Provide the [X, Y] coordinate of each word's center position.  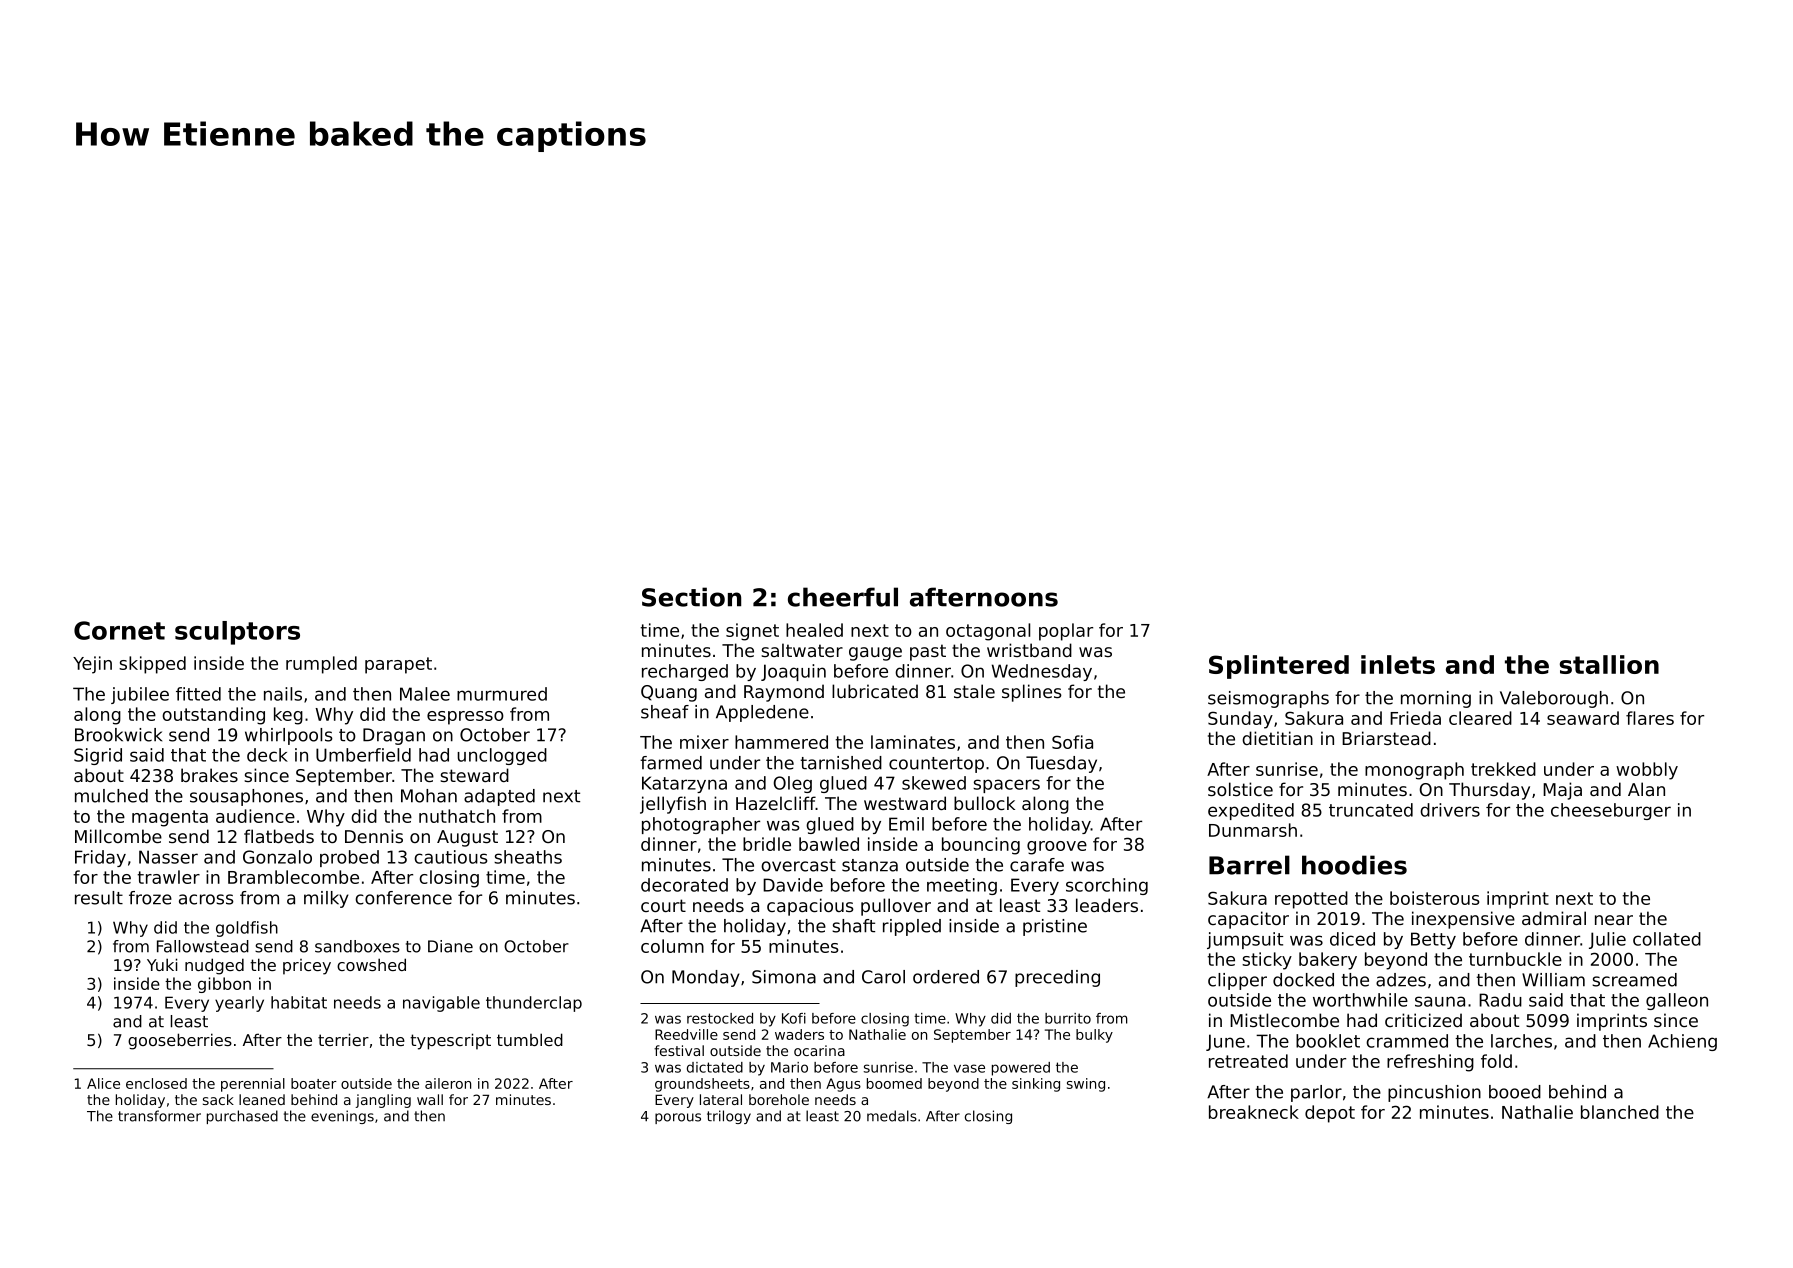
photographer [701, 825]
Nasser [168, 857]
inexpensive [1463, 920]
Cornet [119, 630]
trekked [1503, 769]
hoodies [1354, 865]
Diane [450, 946]
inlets [1398, 664]
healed [814, 630]
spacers [1006, 786]
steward [474, 775]
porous [678, 1118]
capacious [810, 907]
